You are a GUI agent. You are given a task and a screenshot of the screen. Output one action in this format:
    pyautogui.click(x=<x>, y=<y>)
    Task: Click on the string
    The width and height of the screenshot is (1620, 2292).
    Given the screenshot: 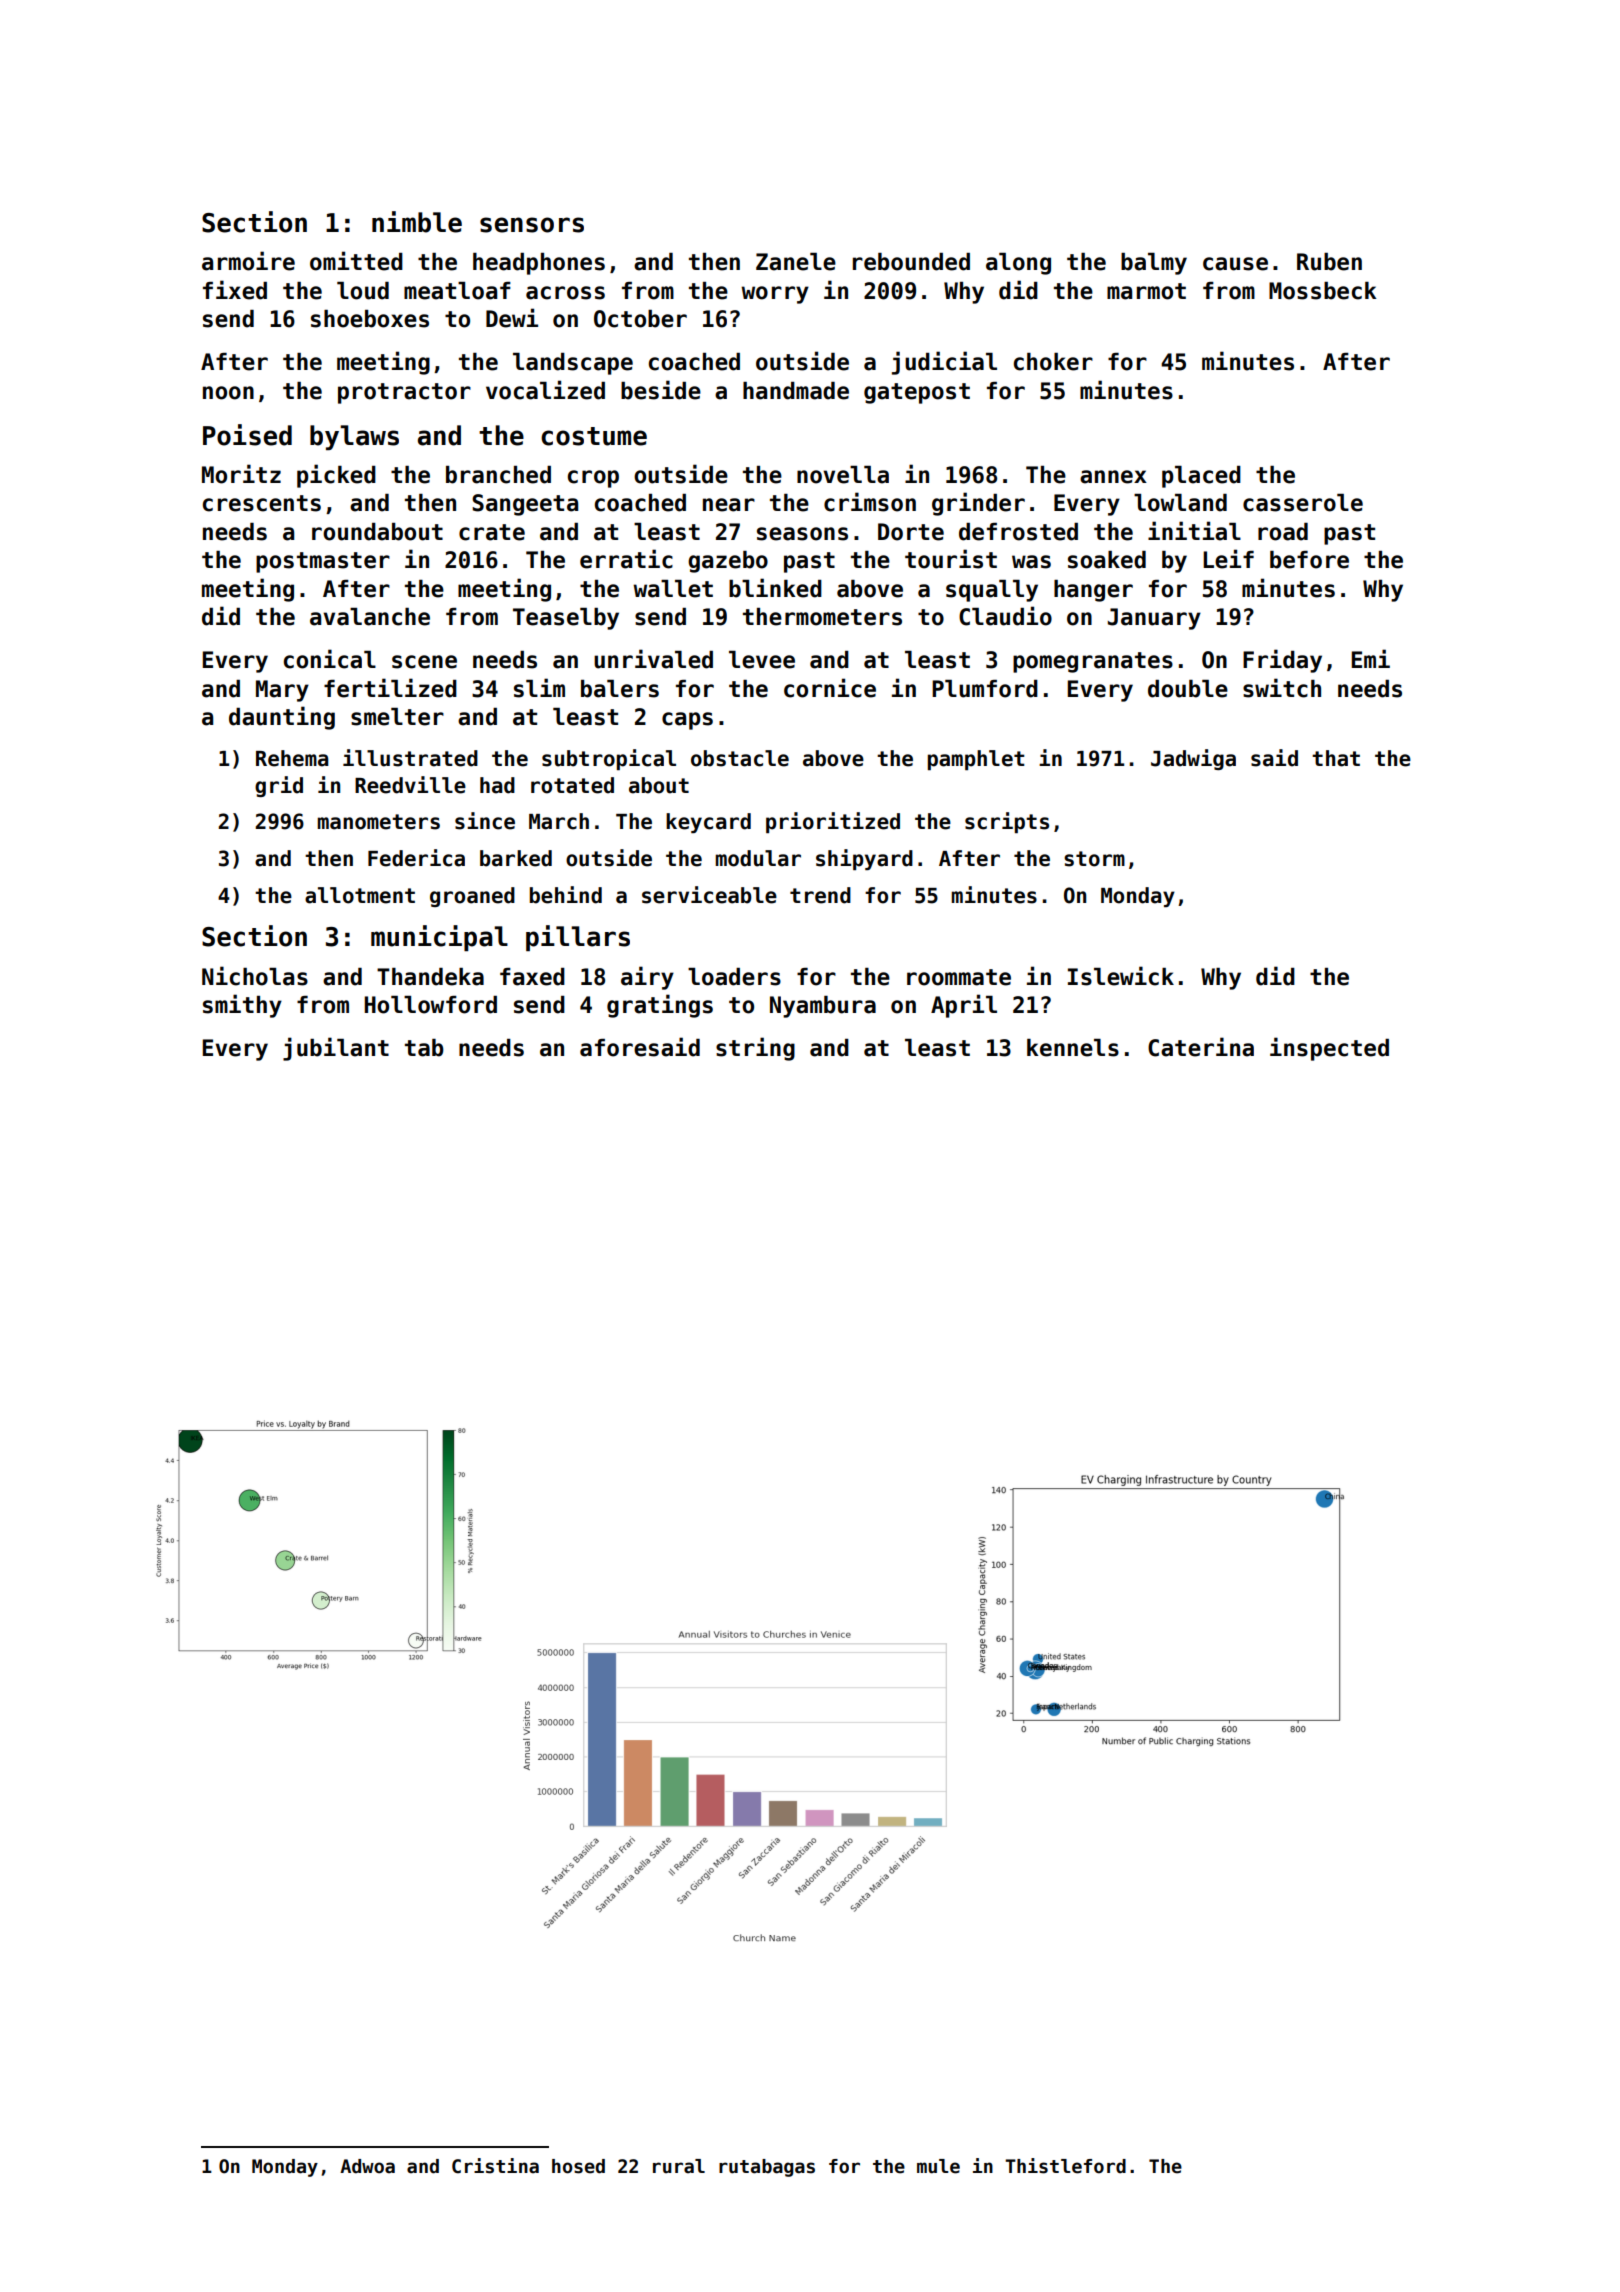 What is the action you would take?
    pyautogui.click(x=755, y=1049)
